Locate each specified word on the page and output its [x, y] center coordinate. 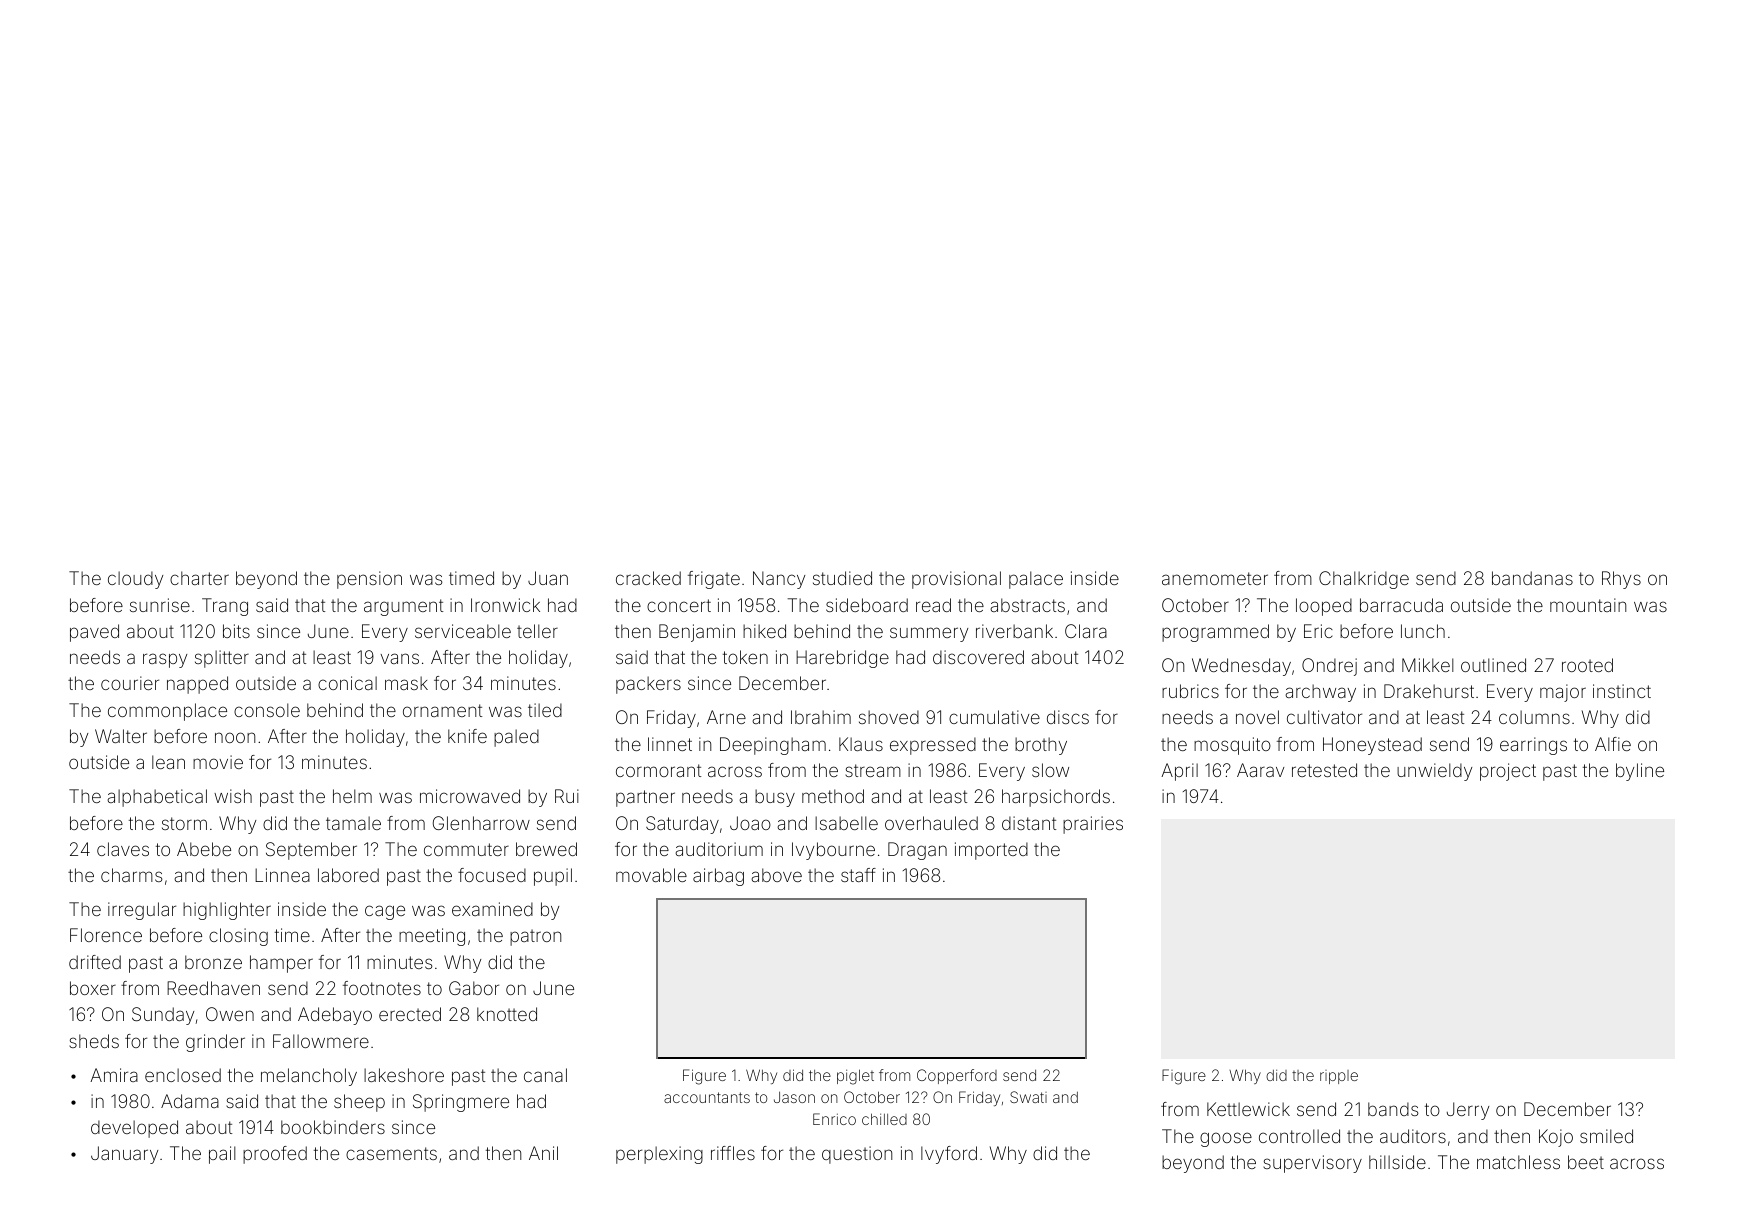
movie [218, 762]
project [1508, 772]
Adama [190, 1101]
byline [1640, 772]
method [833, 796]
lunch [1423, 631]
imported [991, 851]
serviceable [463, 631]
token [745, 657]
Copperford [957, 1076]
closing [238, 937]
